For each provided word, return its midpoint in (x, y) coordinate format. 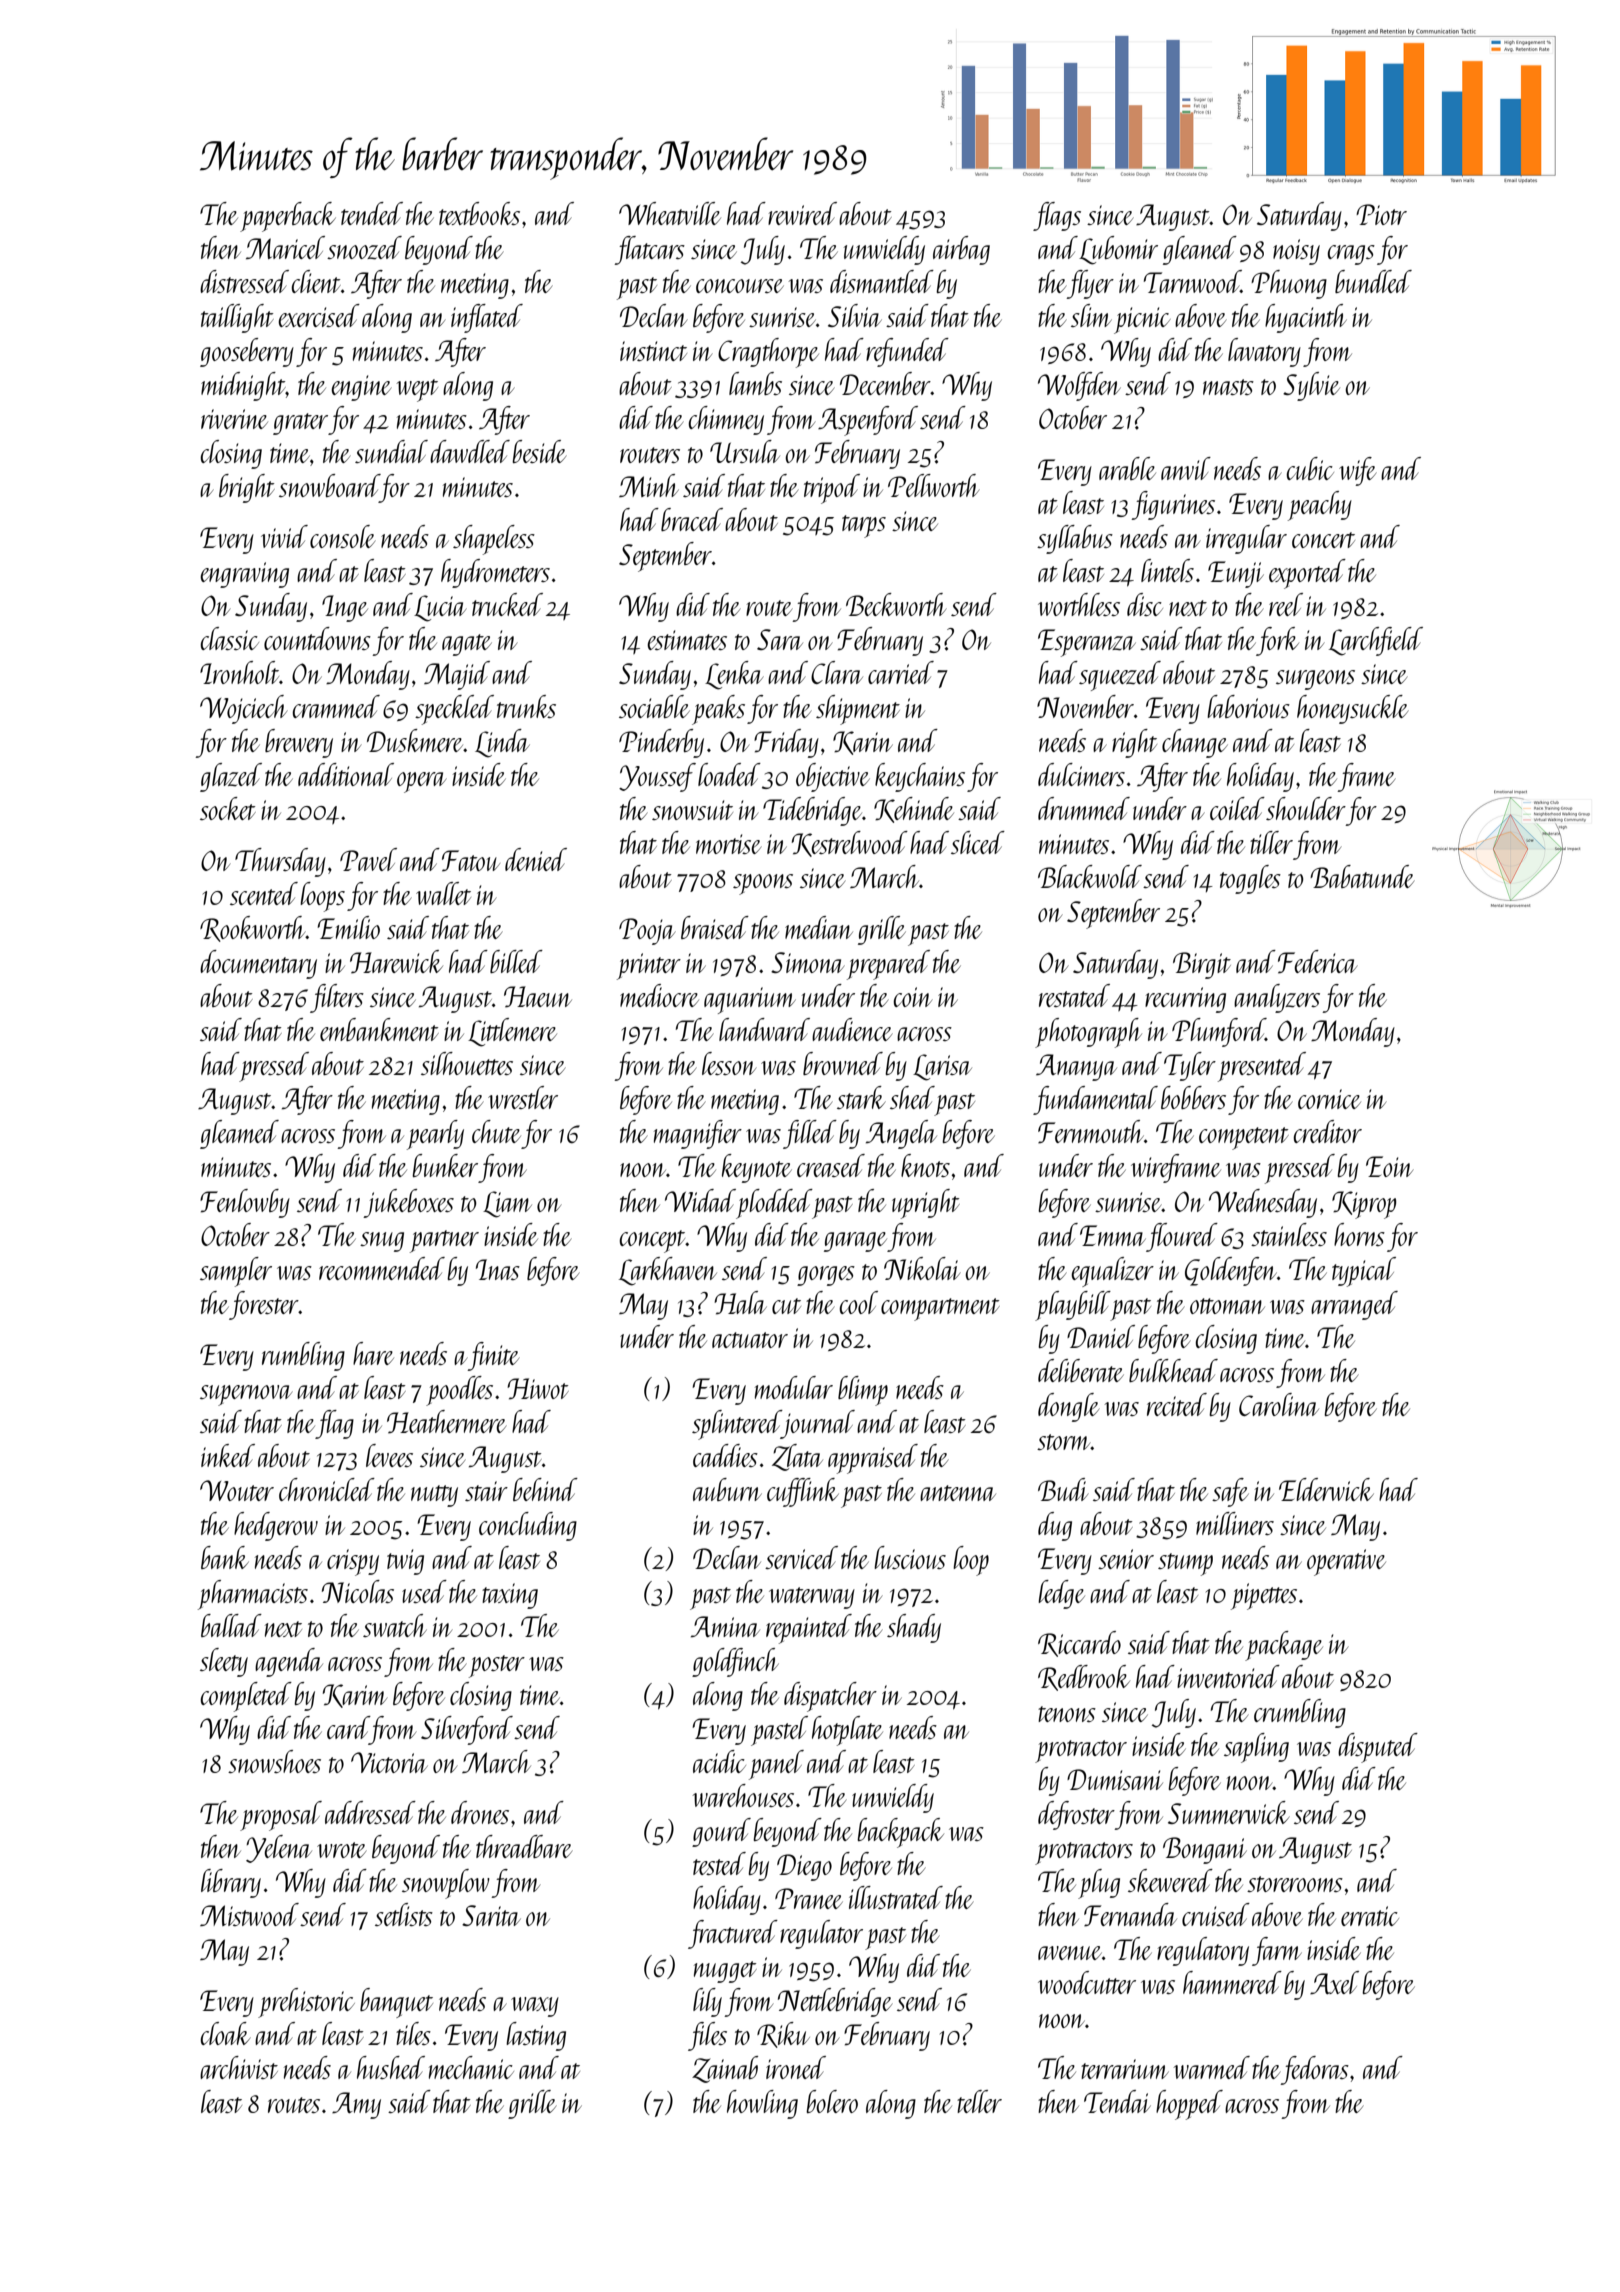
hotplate (847, 1731)
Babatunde (1362, 876)
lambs (755, 383)
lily (707, 2002)
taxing (510, 1596)
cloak (226, 2033)
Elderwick (1326, 1489)
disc (1145, 604)
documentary (258, 964)
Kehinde (914, 810)
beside (539, 451)
